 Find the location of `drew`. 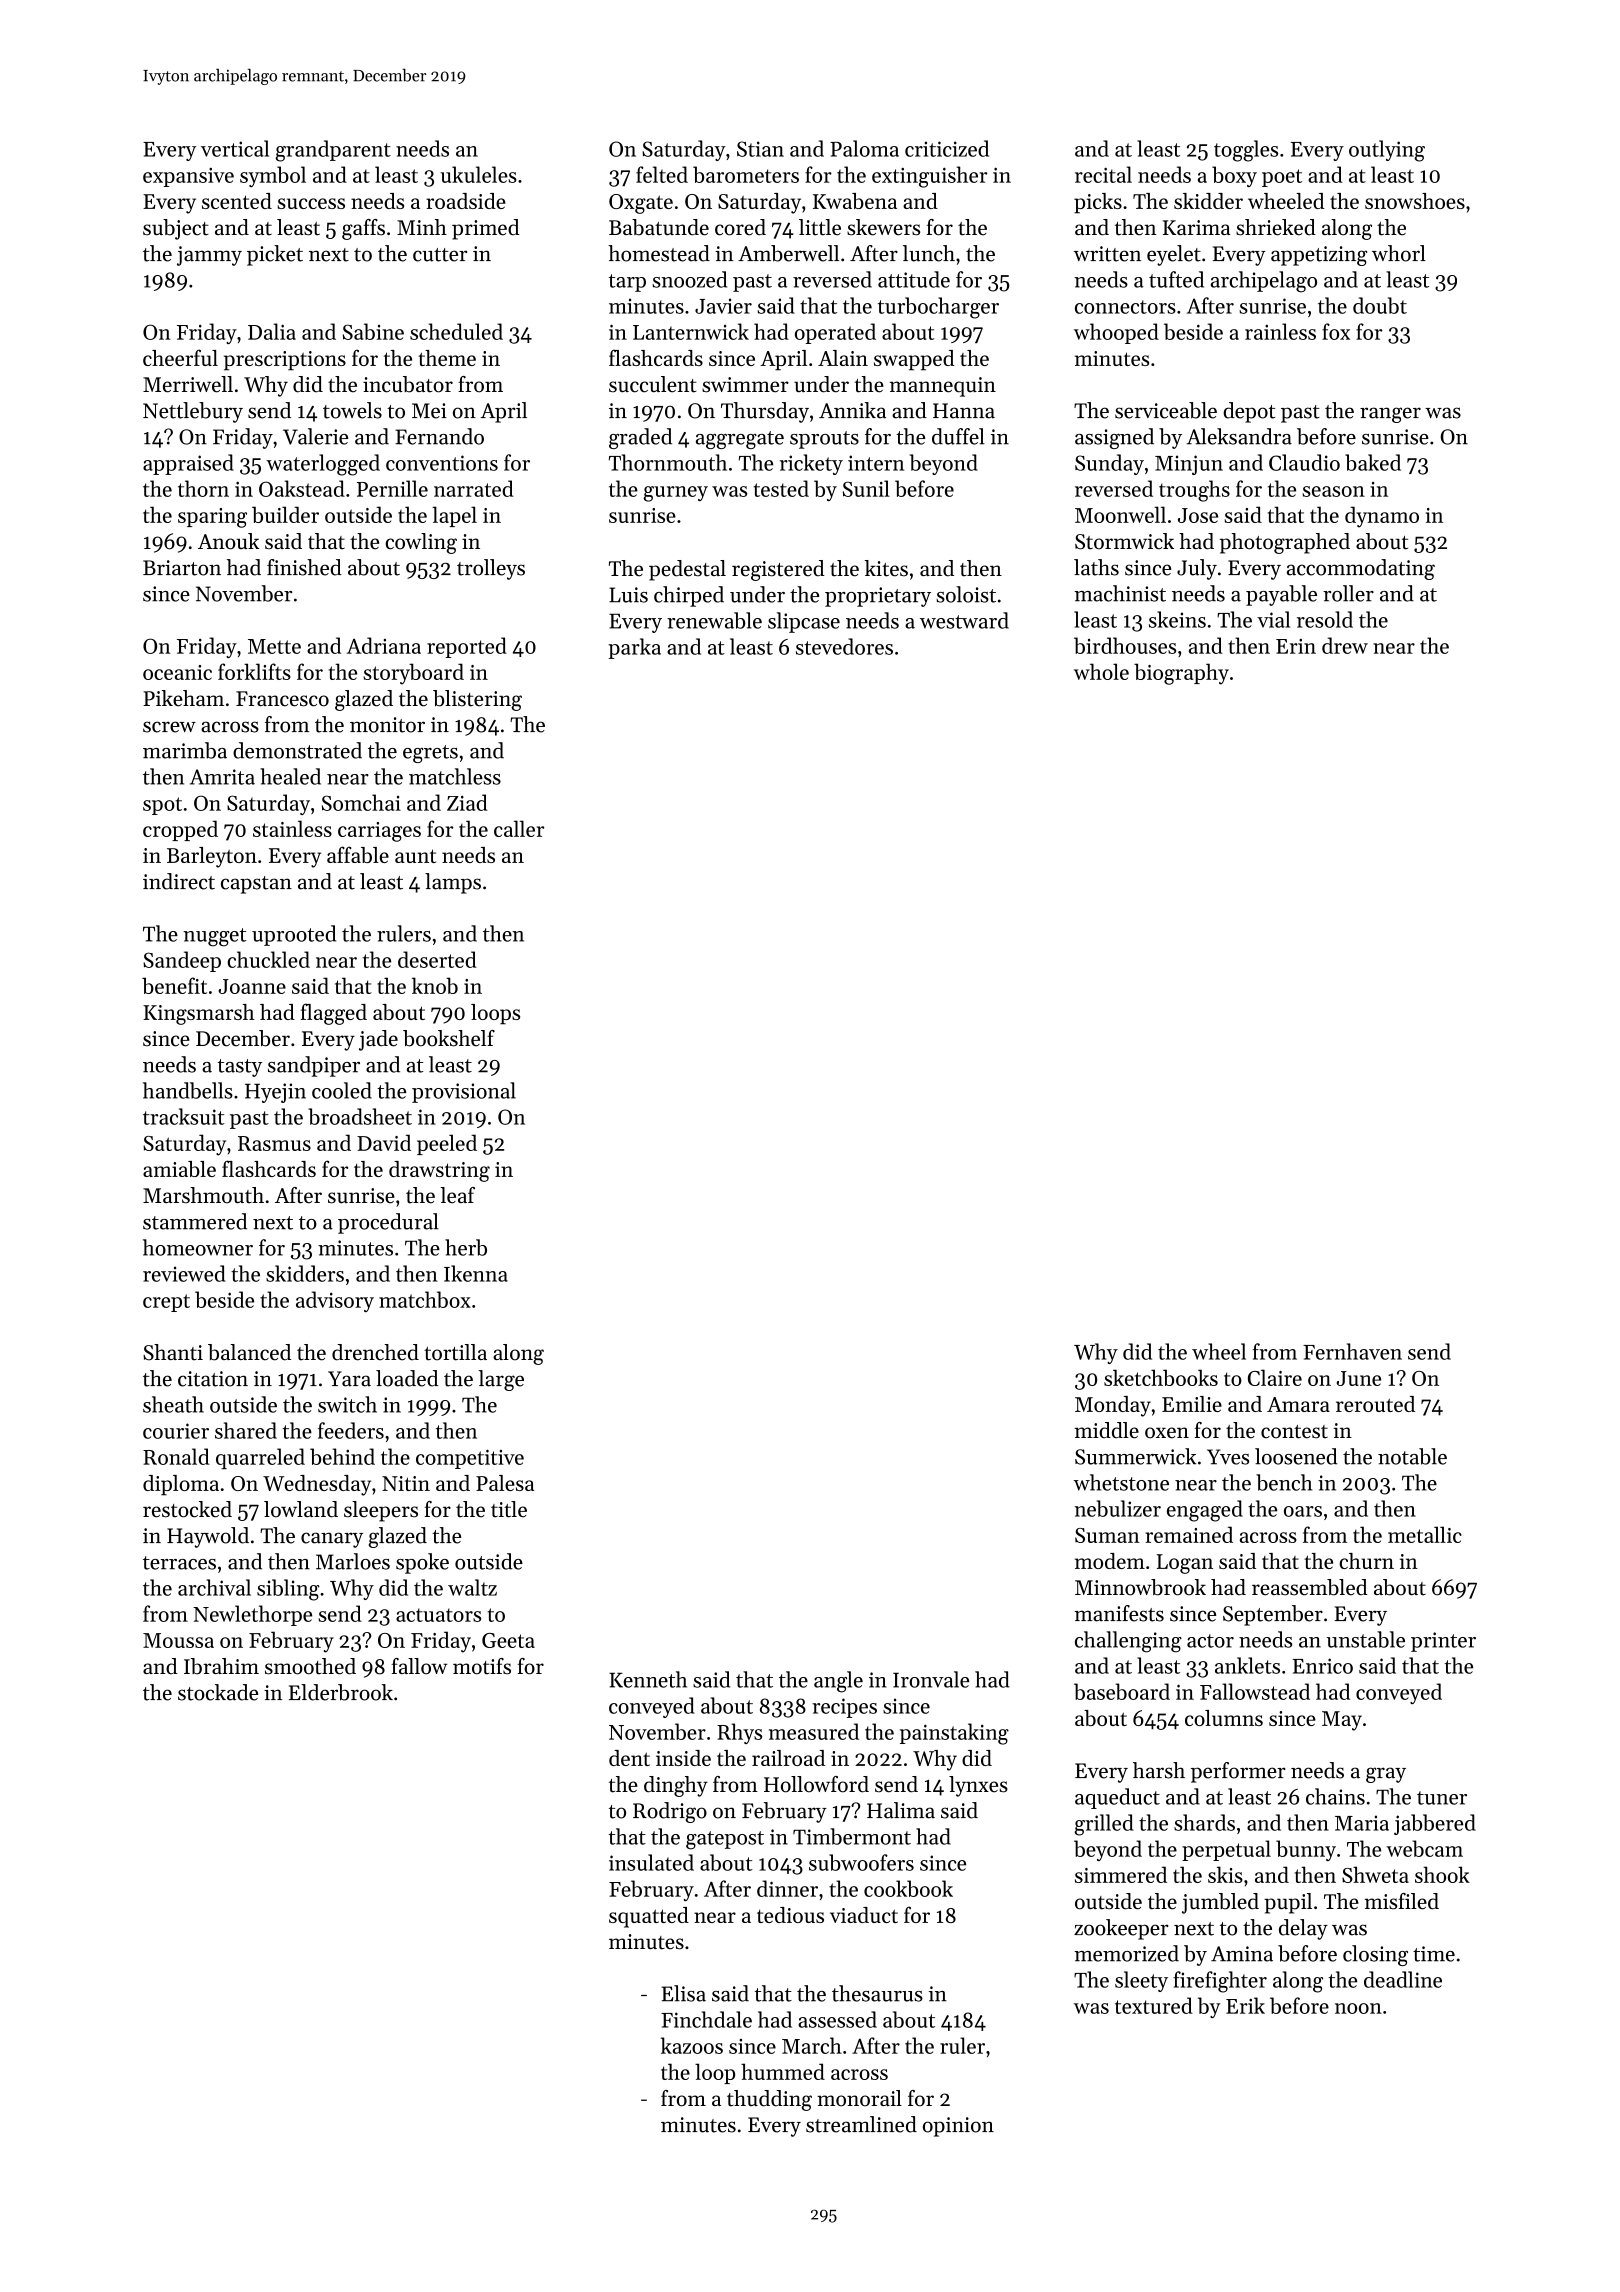

drew is located at coordinates (1345, 645).
